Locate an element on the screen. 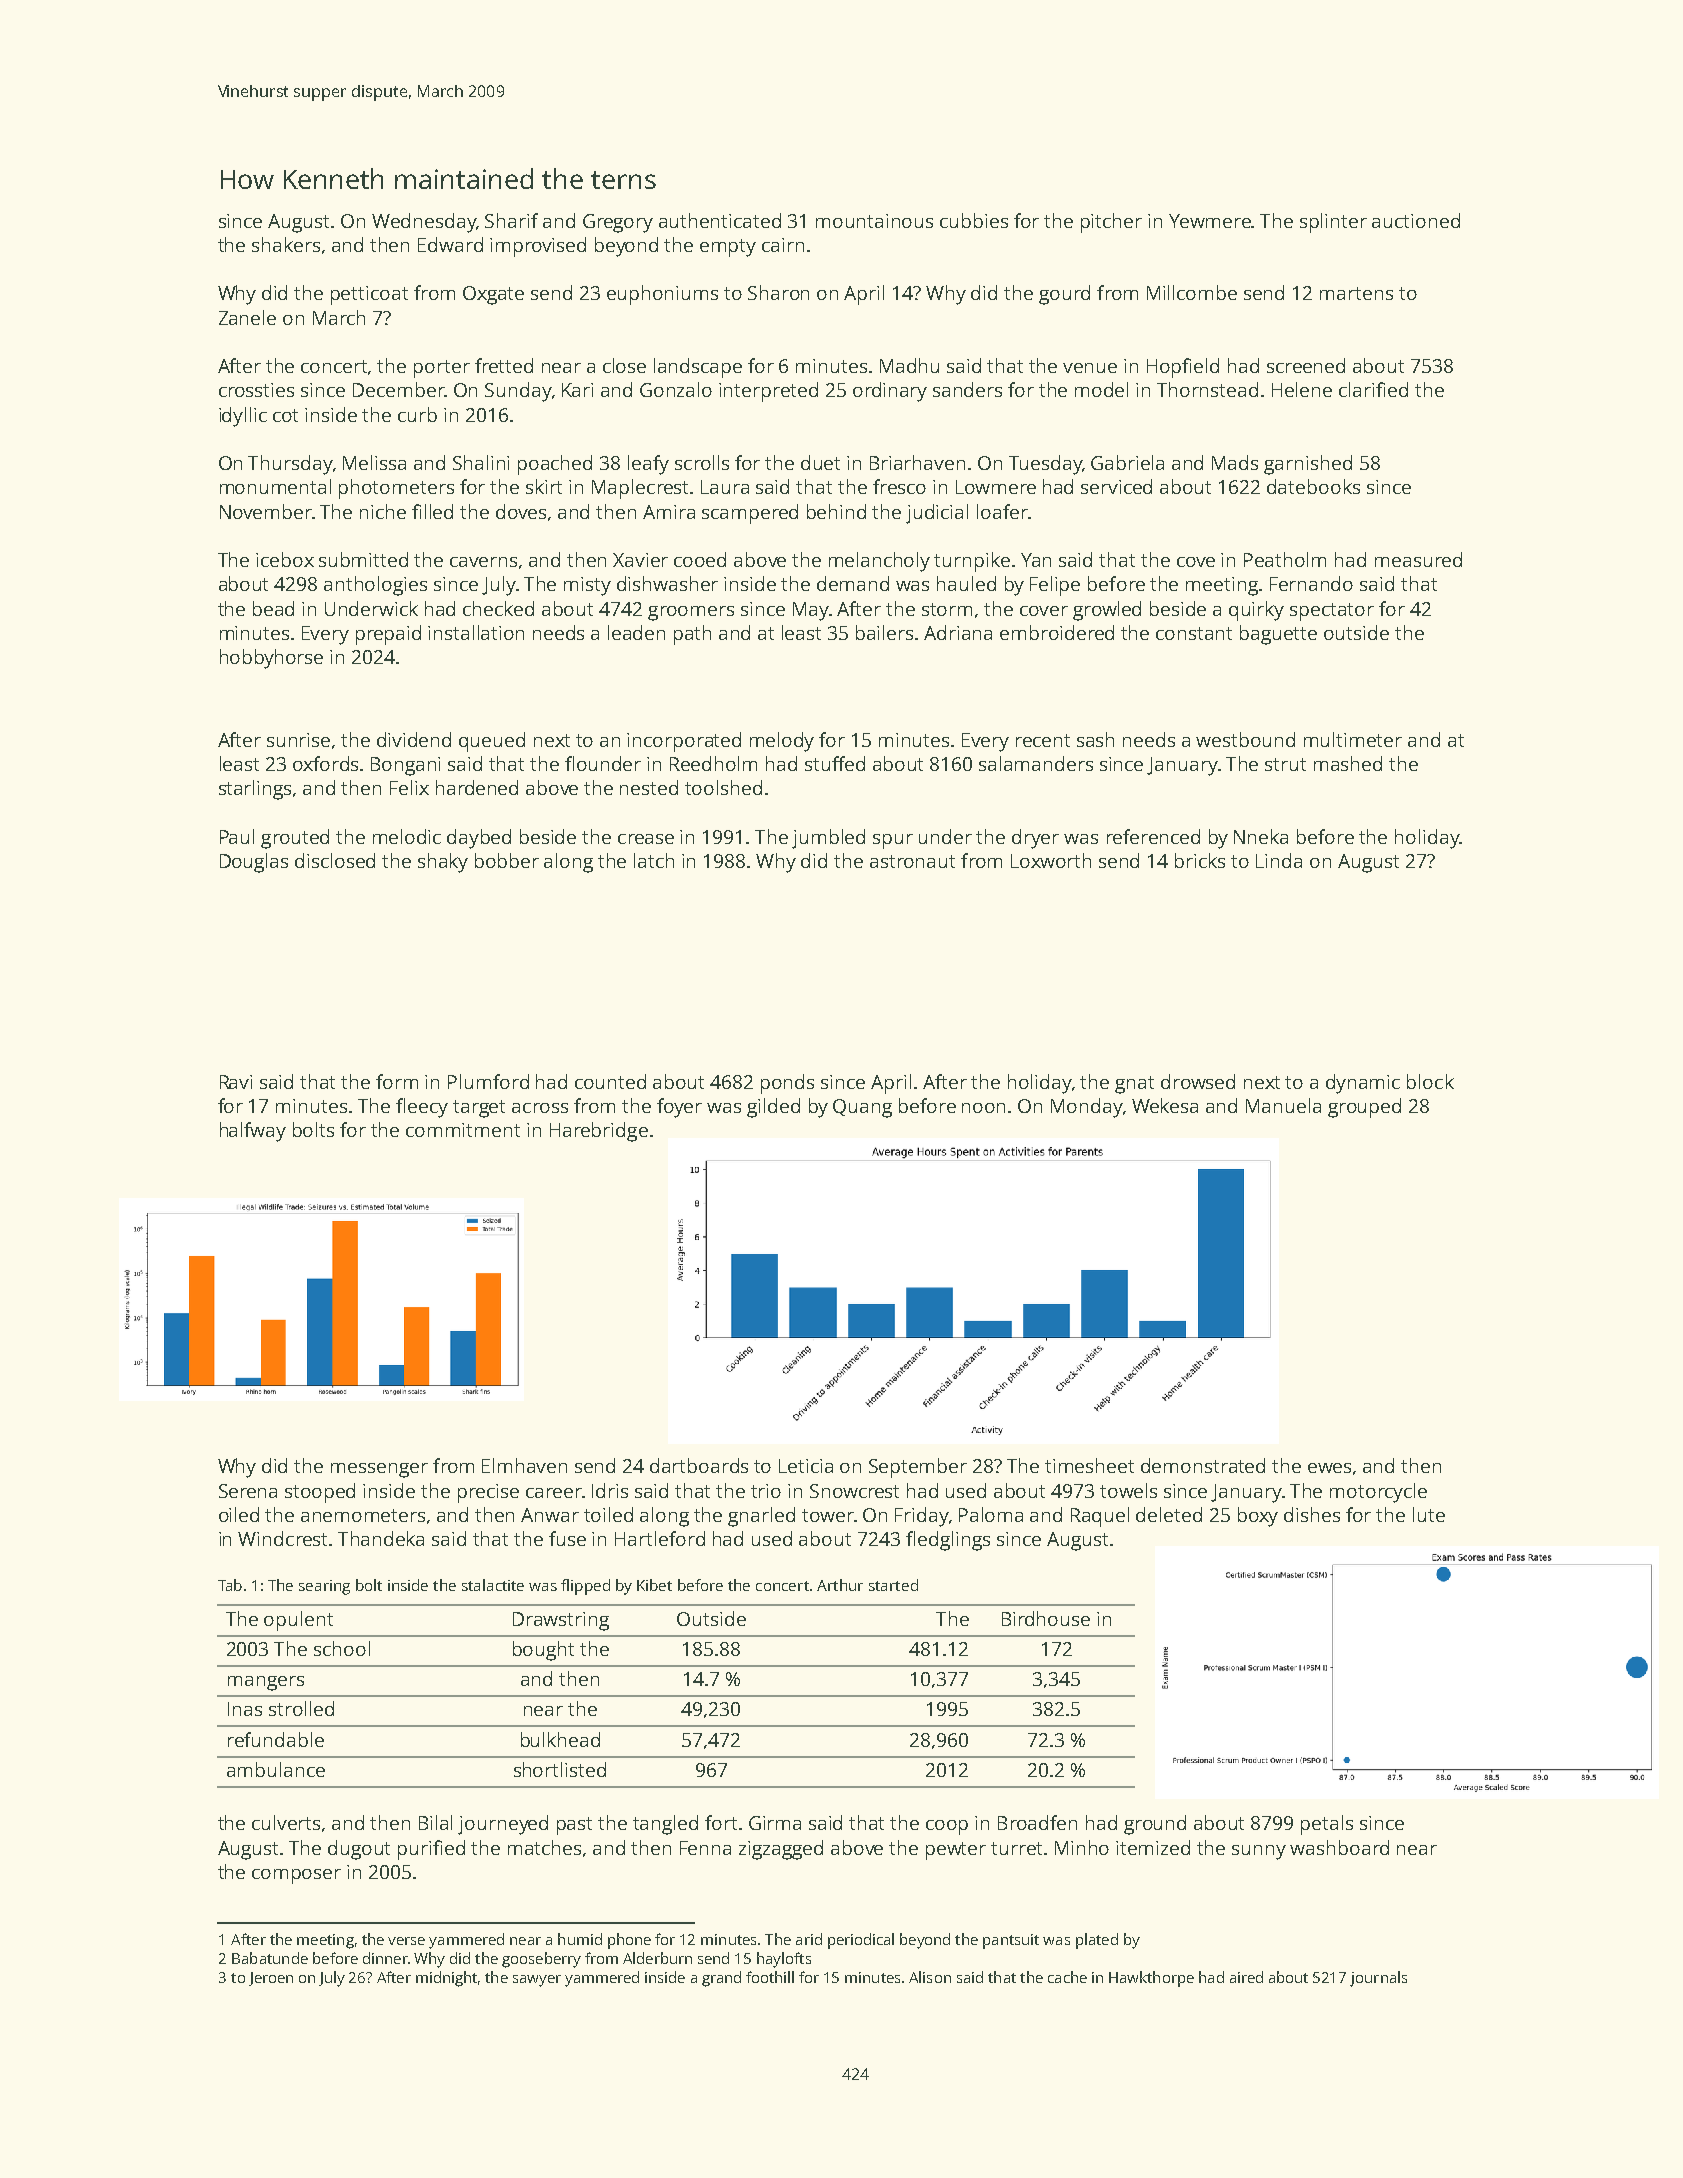 Image resolution: width=1683 pixels, height=2178 pixels. noon is located at coordinates (983, 1108).
